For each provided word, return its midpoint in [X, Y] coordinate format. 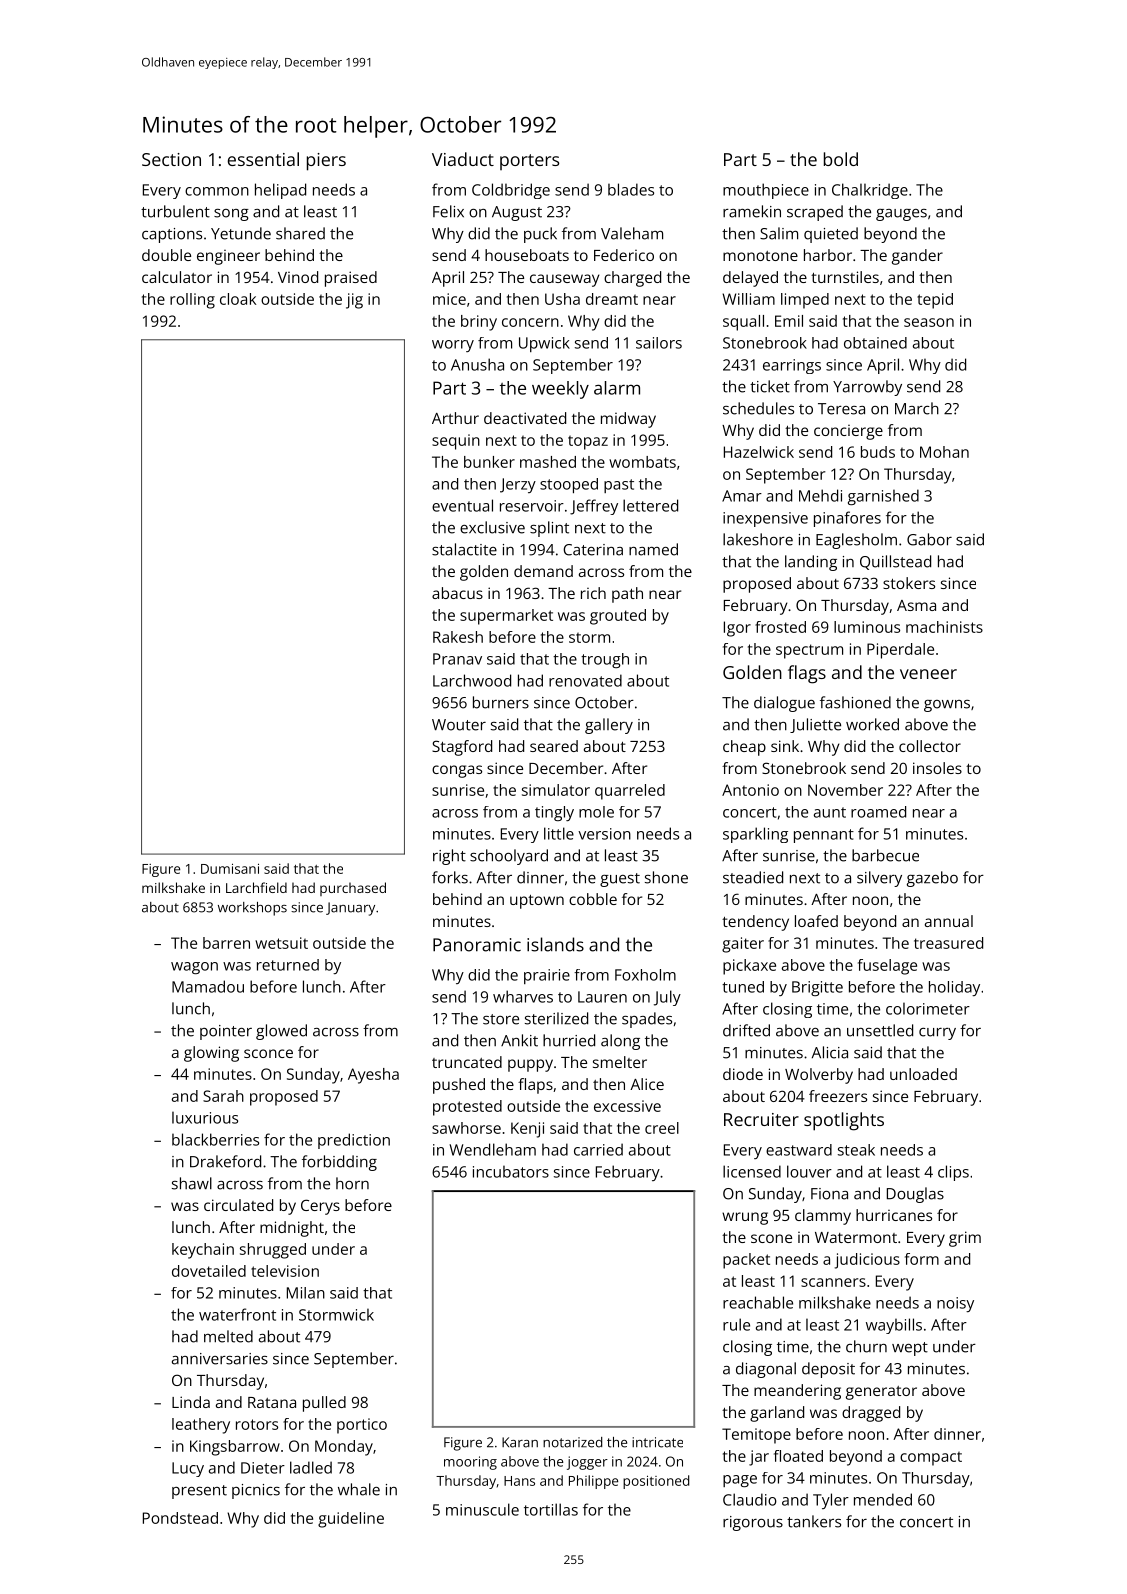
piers [326, 162]
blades [631, 189]
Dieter [263, 1468]
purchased [353, 889]
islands [555, 944]
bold [841, 159]
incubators [511, 1171]
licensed [752, 1171]
